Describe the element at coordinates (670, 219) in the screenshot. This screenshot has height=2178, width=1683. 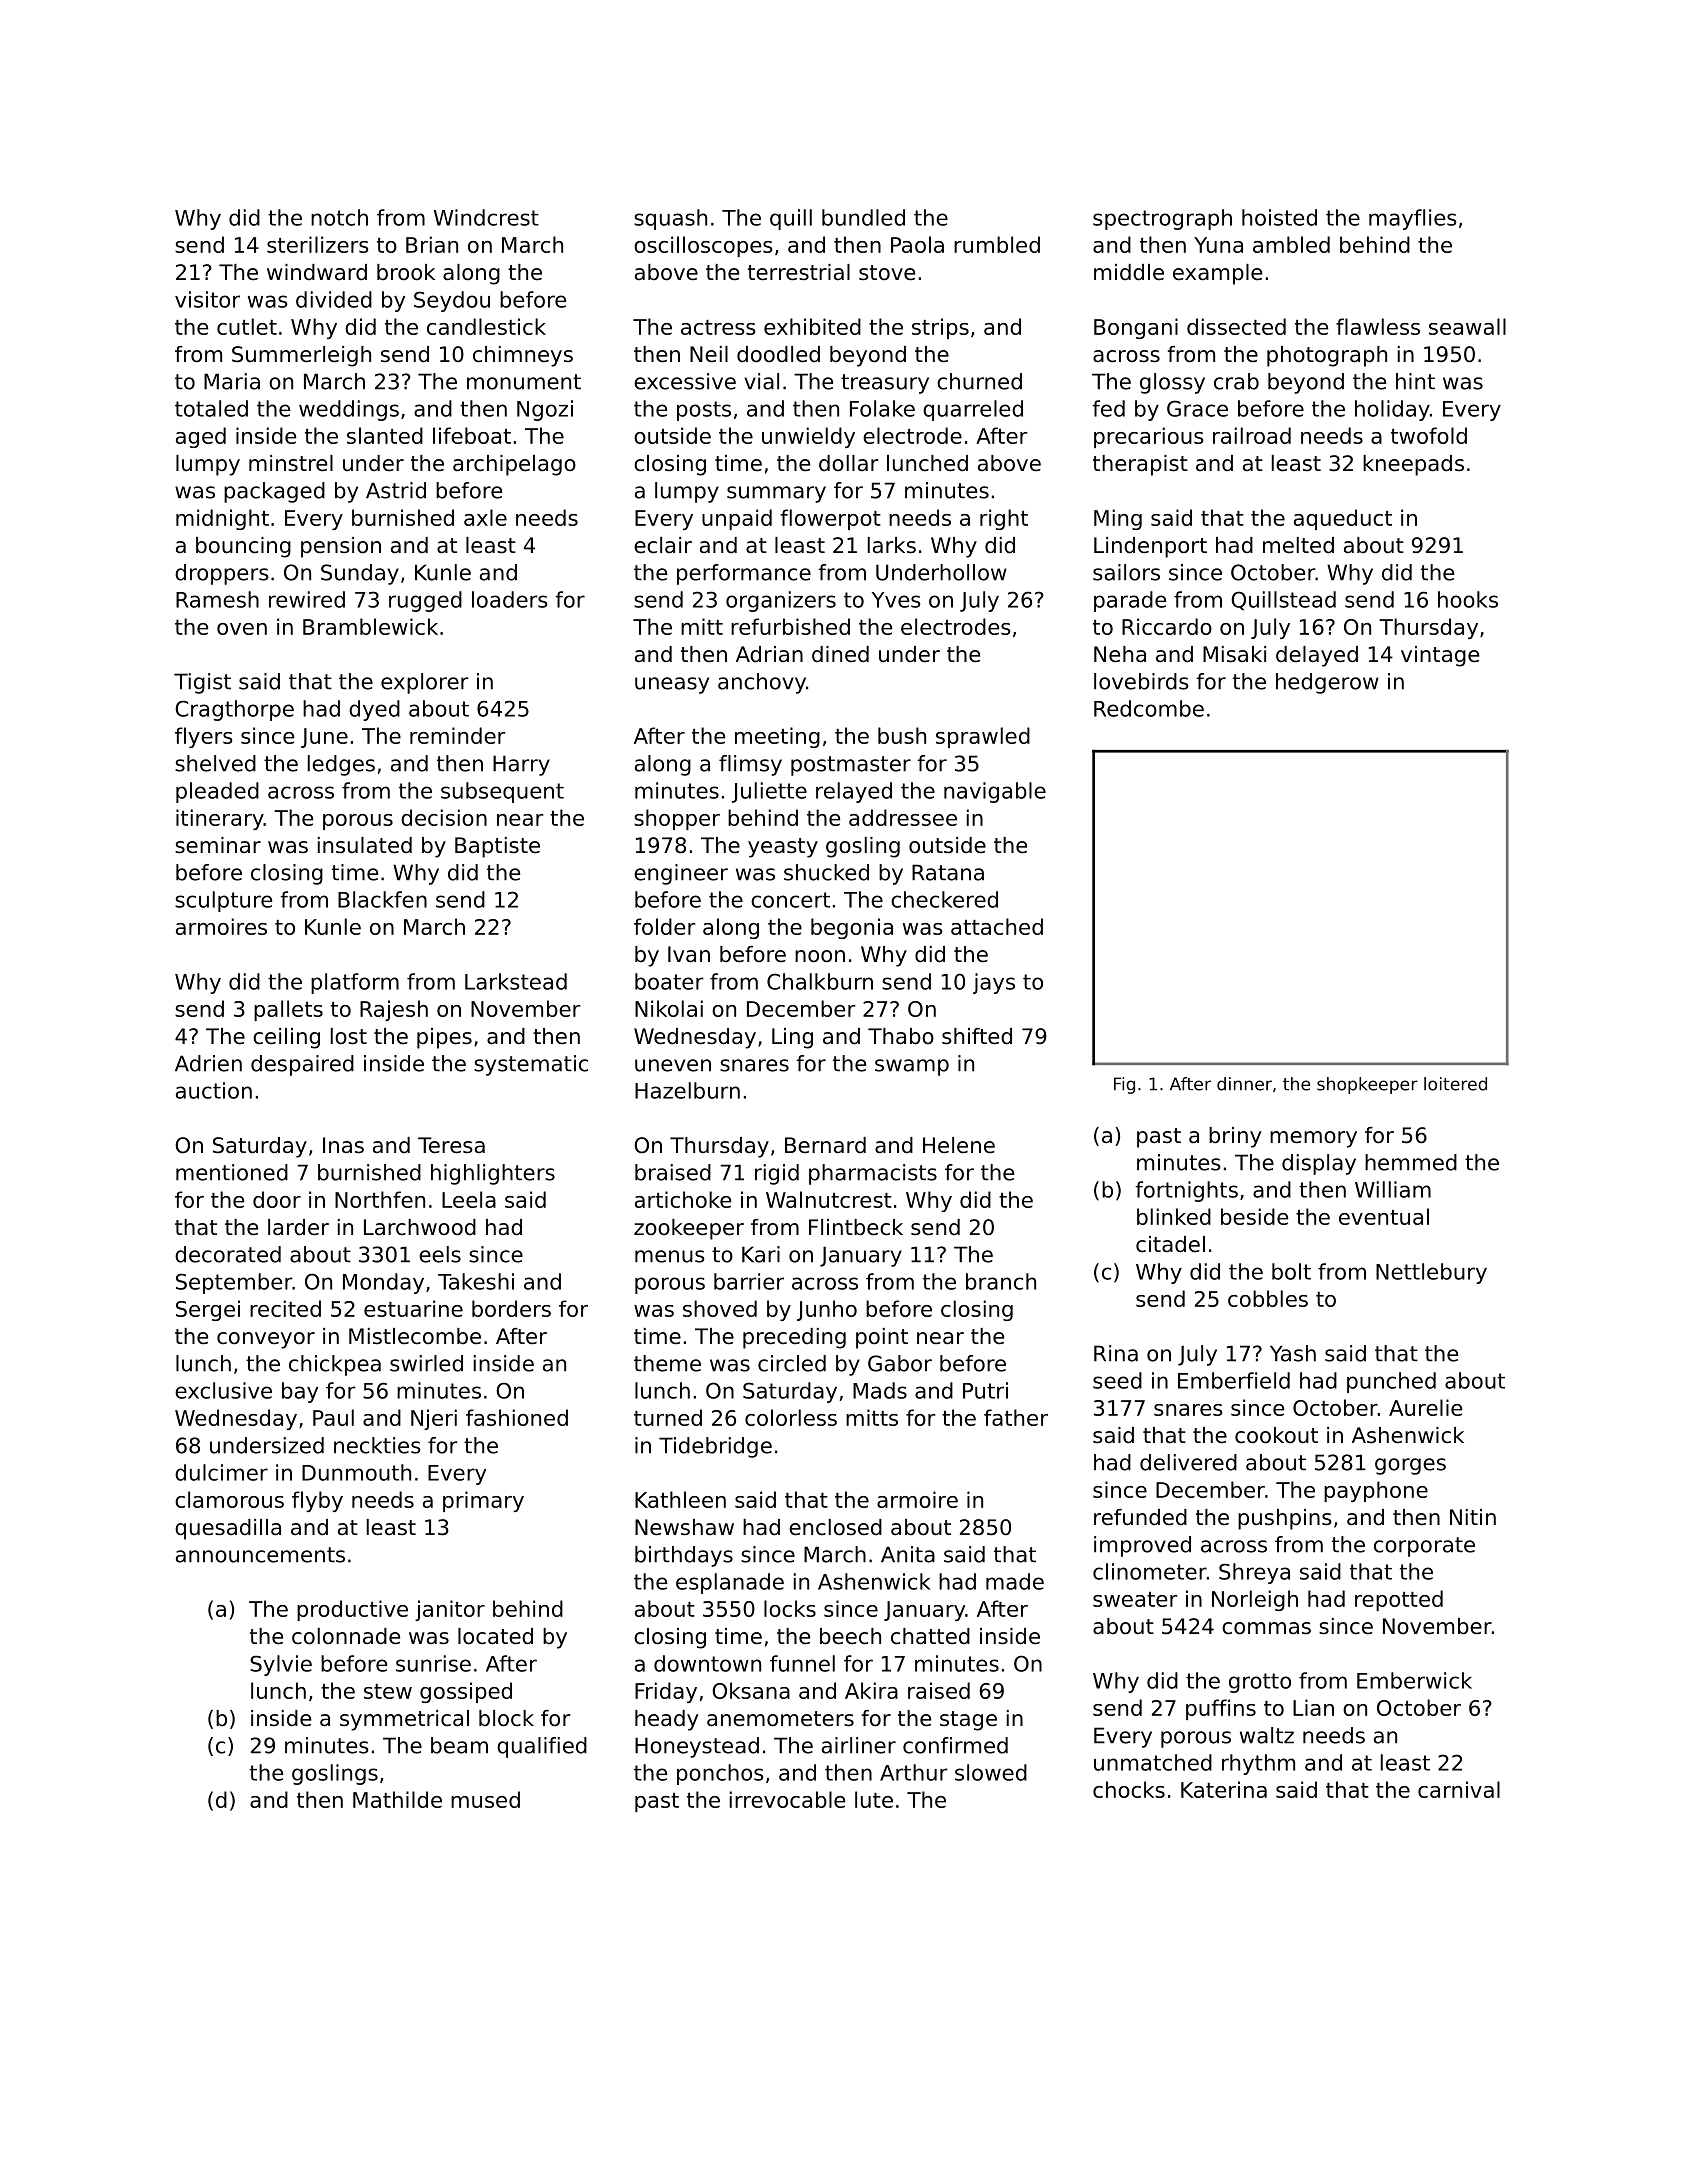
I see `squash` at that location.
